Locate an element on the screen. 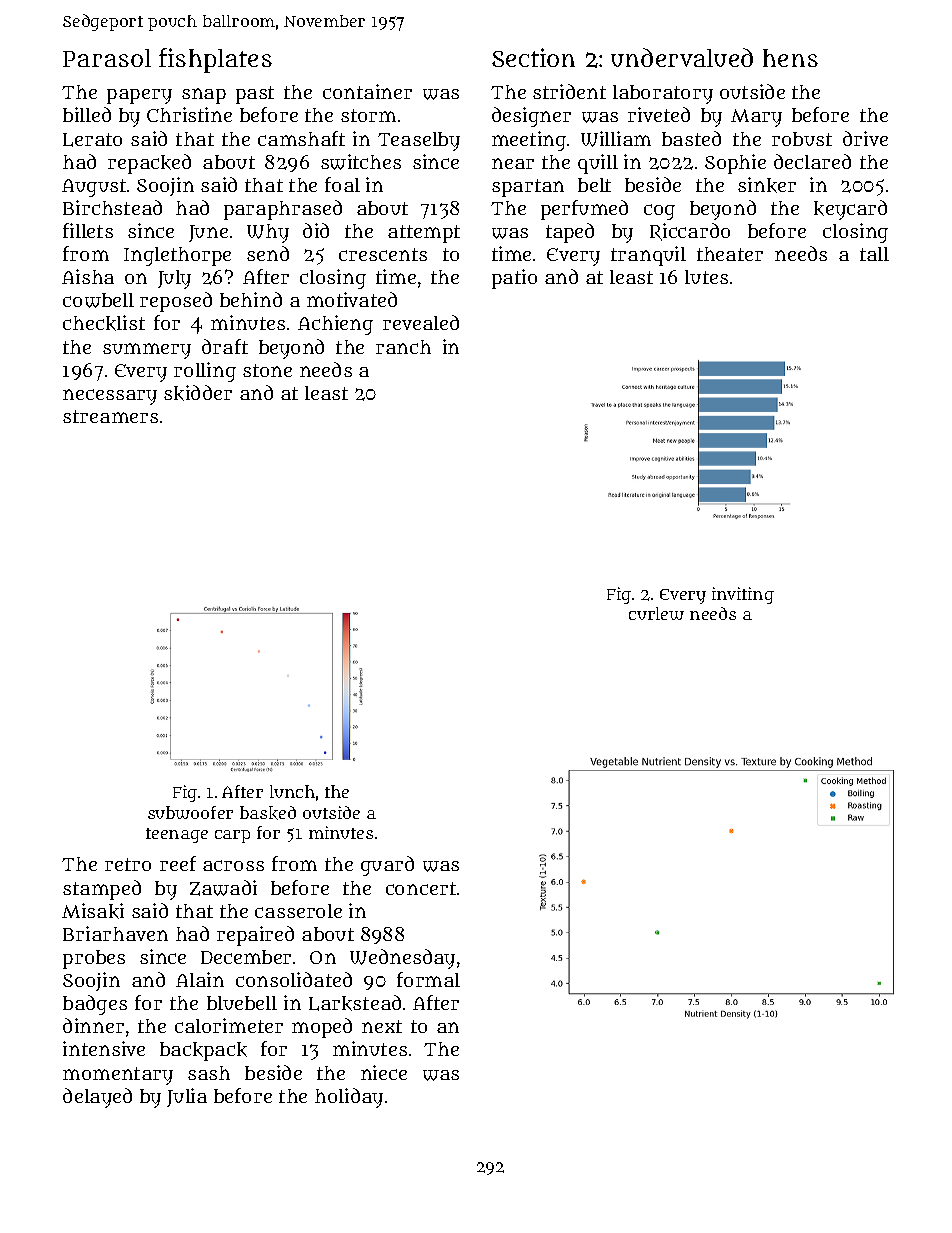 The image size is (952, 1233). curlew is located at coordinates (656, 613).
